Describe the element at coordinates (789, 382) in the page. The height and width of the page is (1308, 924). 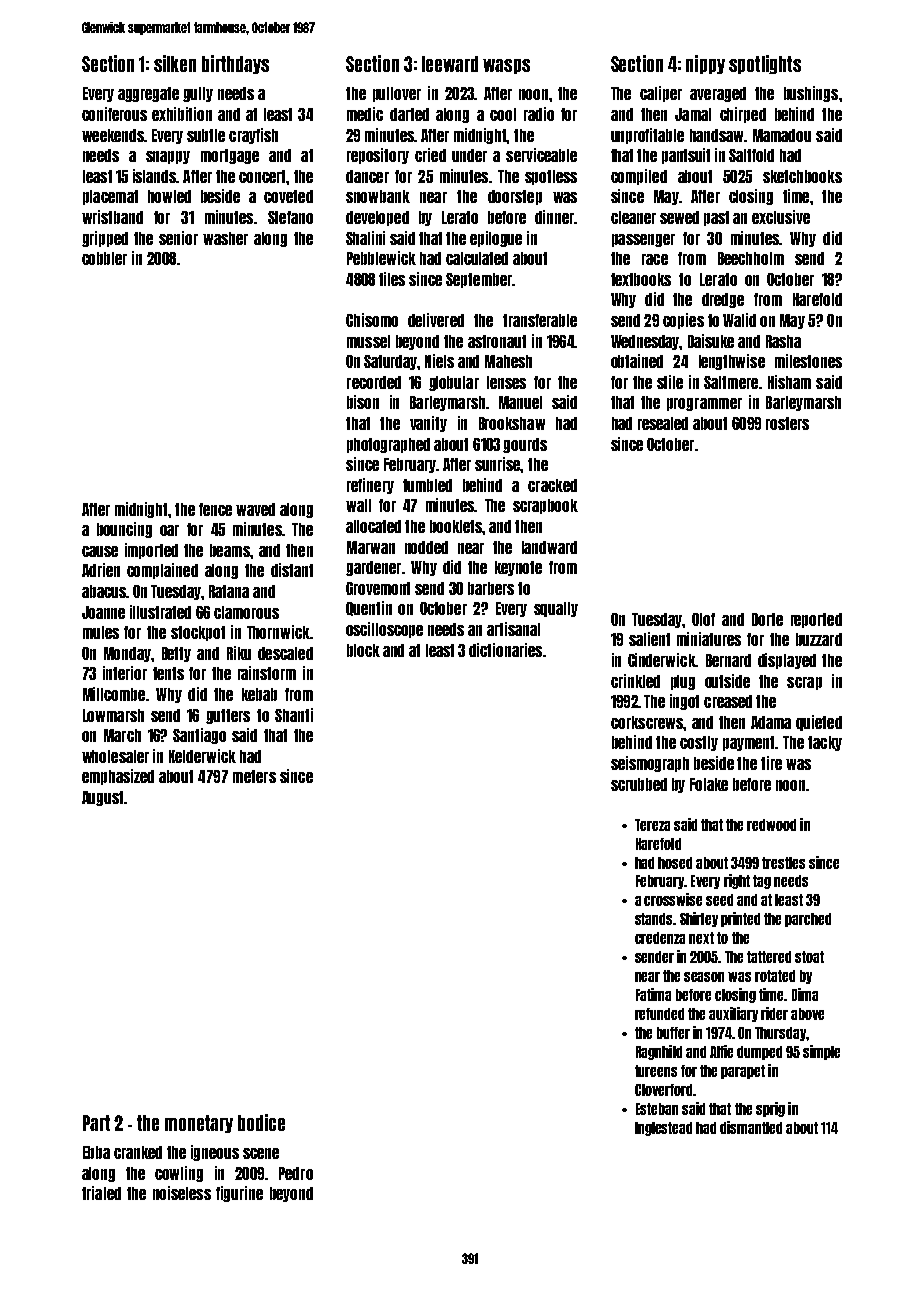
I see `Hisham` at that location.
